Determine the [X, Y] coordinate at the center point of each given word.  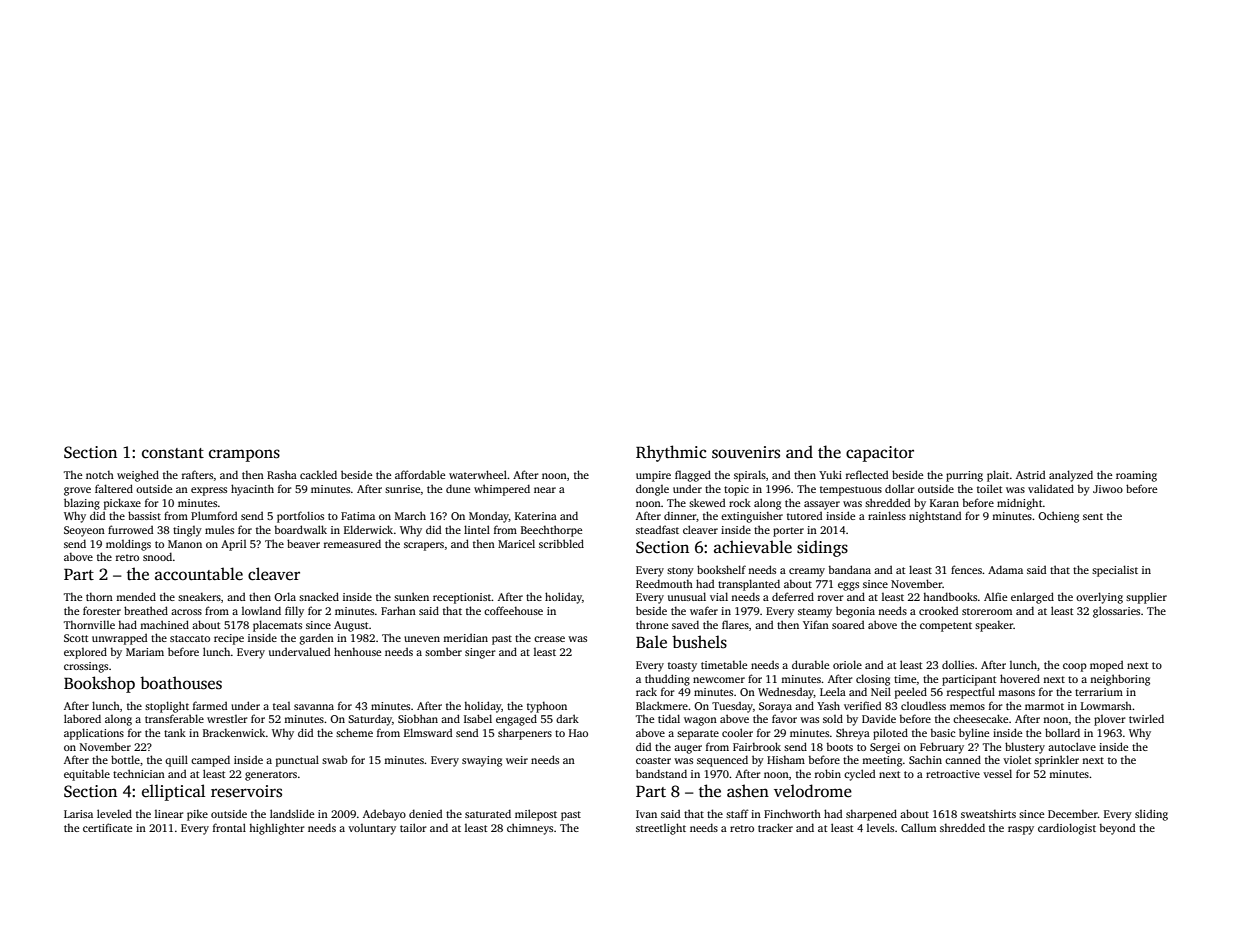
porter [788, 532]
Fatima [358, 516]
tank [175, 732]
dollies [958, 664]
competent [946, 627]
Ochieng [1058, 517]
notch [100, 474]
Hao [578, 733]
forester [102, 610]
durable [810, 664]
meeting [882, 761]
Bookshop [99, 684]
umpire [653, 476]
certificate [107, 827]
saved [685, 624]
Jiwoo [1108, 489]
